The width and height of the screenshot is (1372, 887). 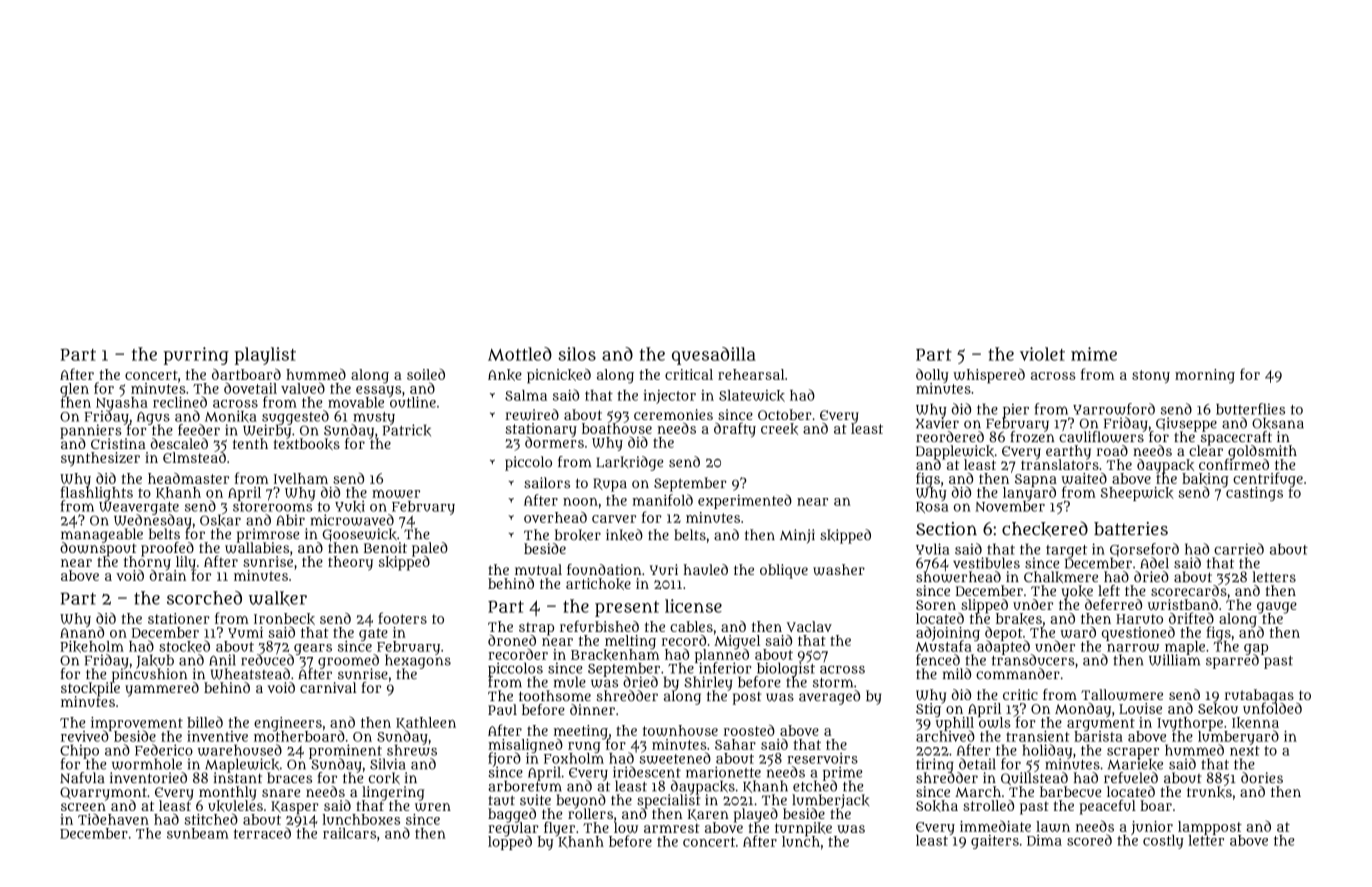 What do you see at coordinates (1277, 607) in the screenshot?
I see `gauge` at bounding box center [1277, 607].
